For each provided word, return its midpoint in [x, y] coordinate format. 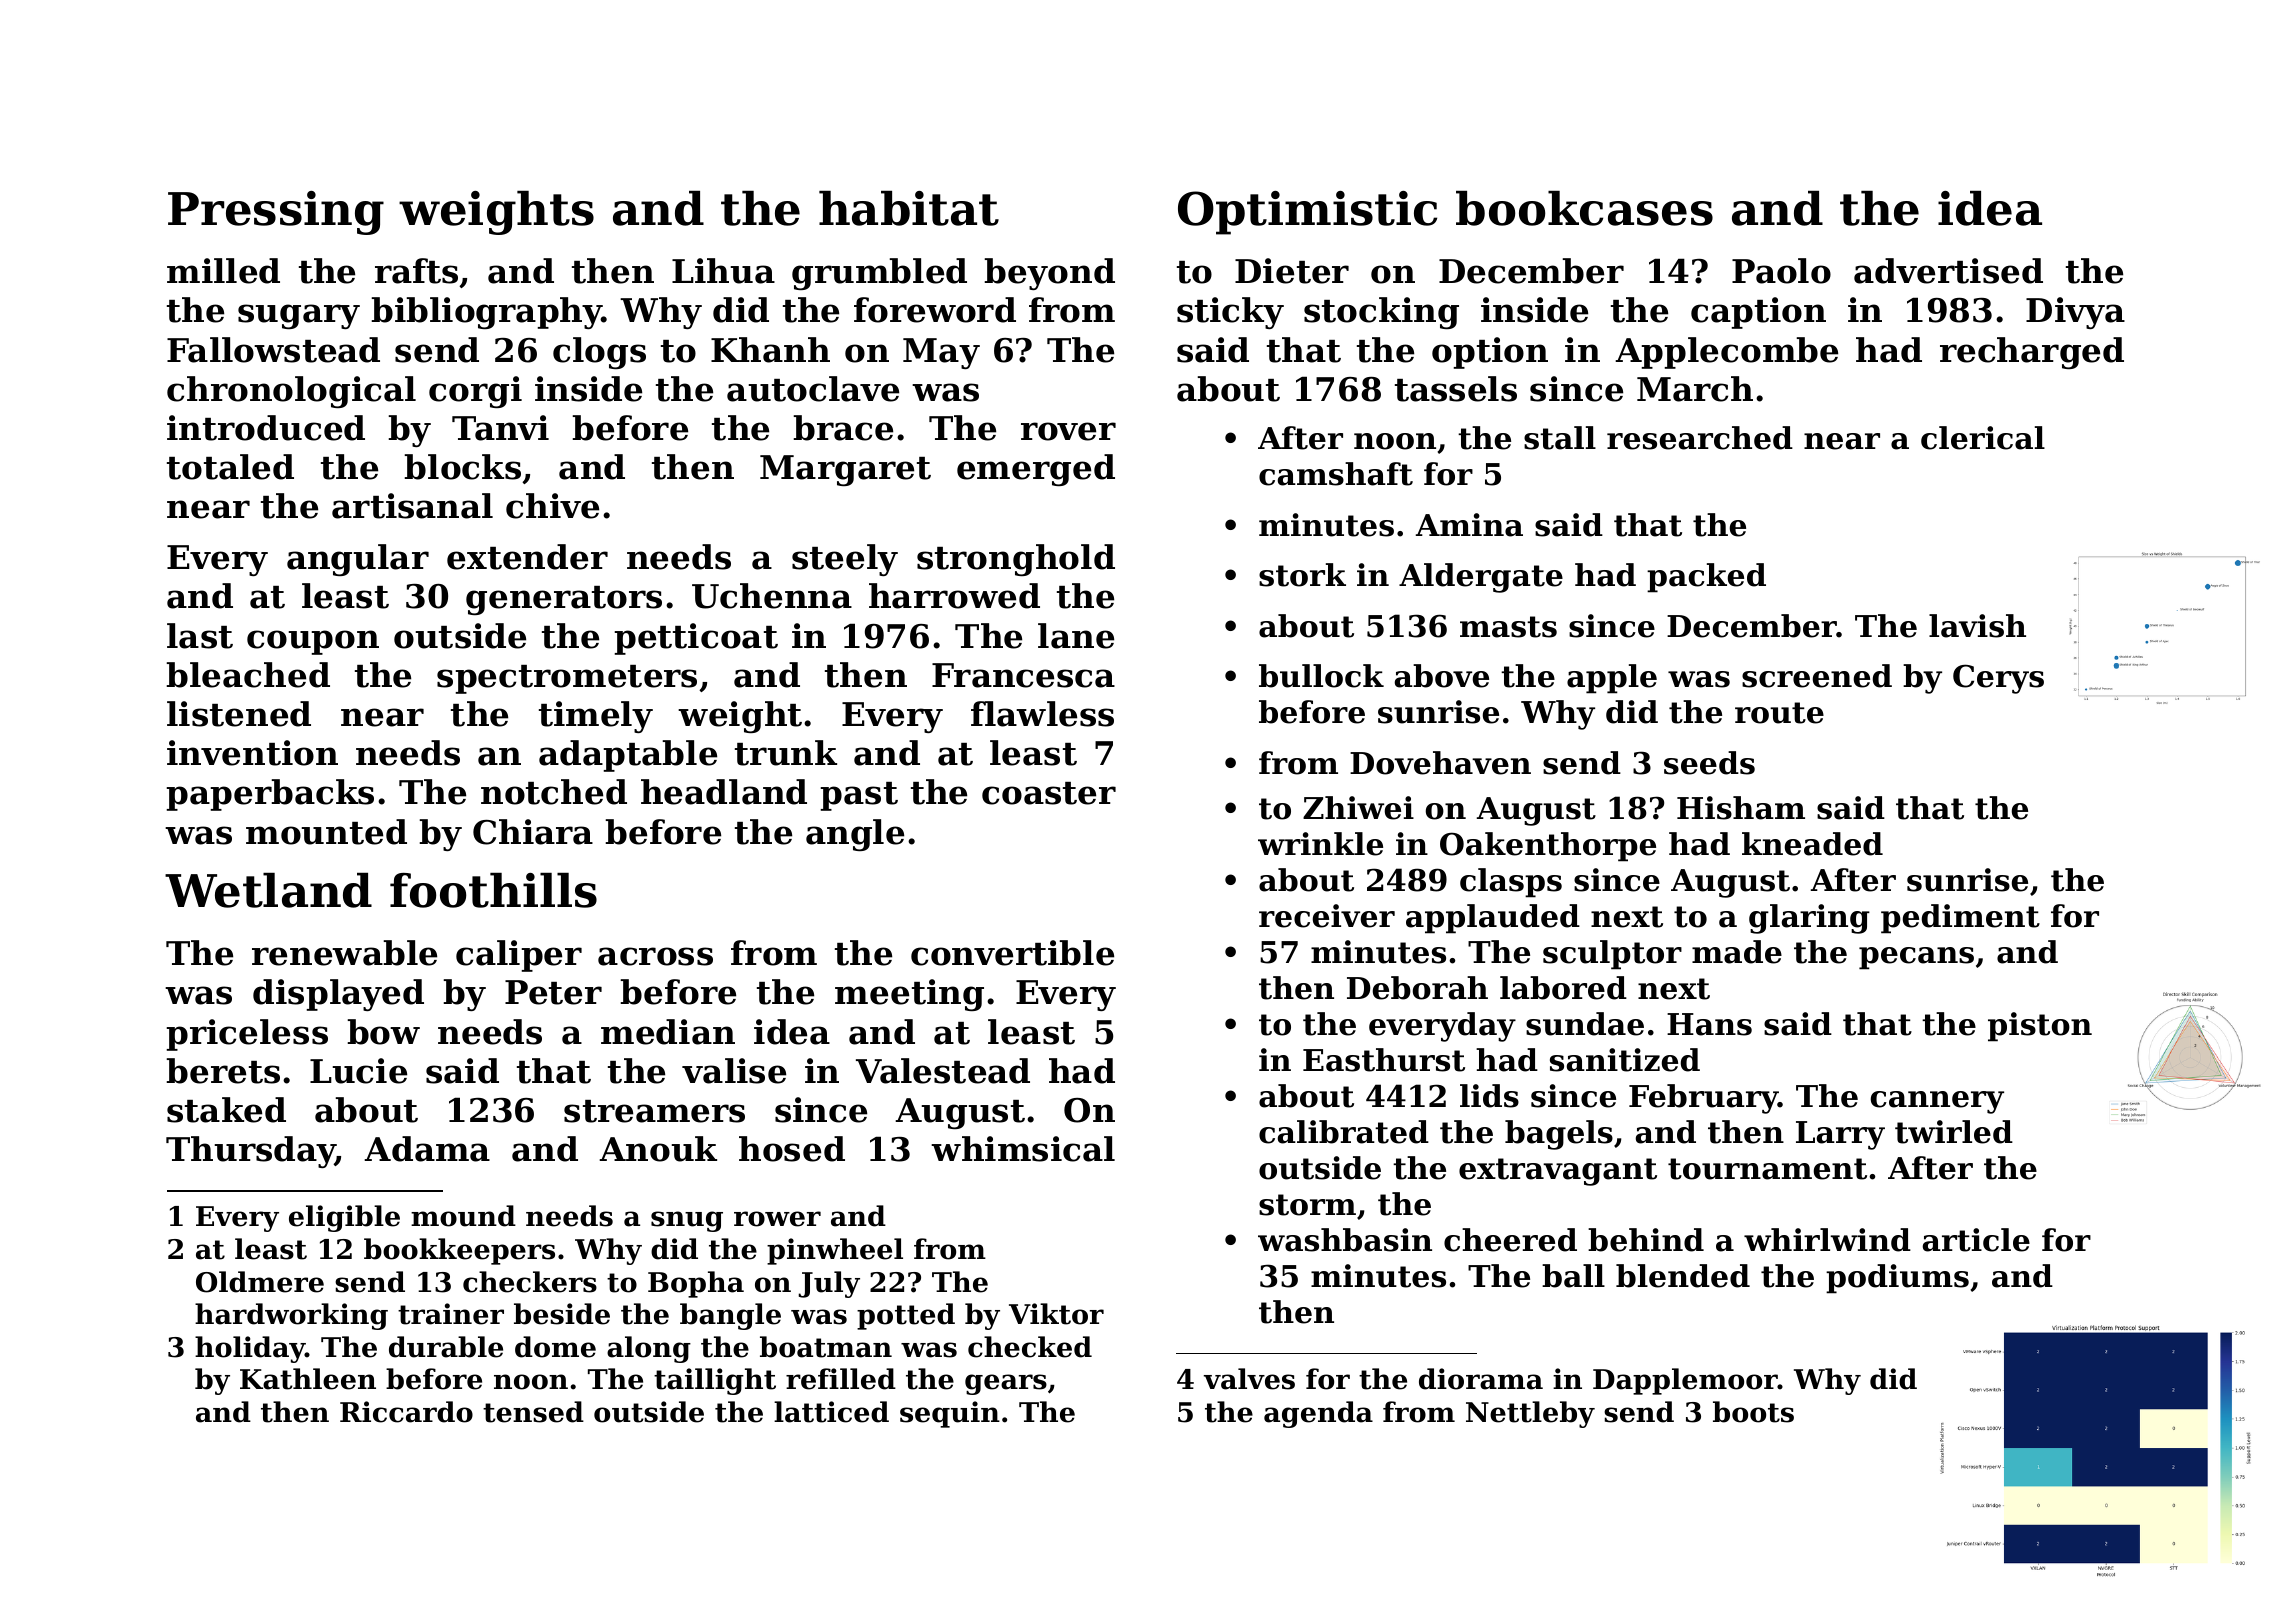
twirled [1954, 1132]
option [1490, 353]
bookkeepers [459, 1251]
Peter [553, 992]
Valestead [943, 1071]
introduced [266, 428]
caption [1758, 313]
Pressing [276, 213]
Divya [2075, 313]
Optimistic [1307, 213]
